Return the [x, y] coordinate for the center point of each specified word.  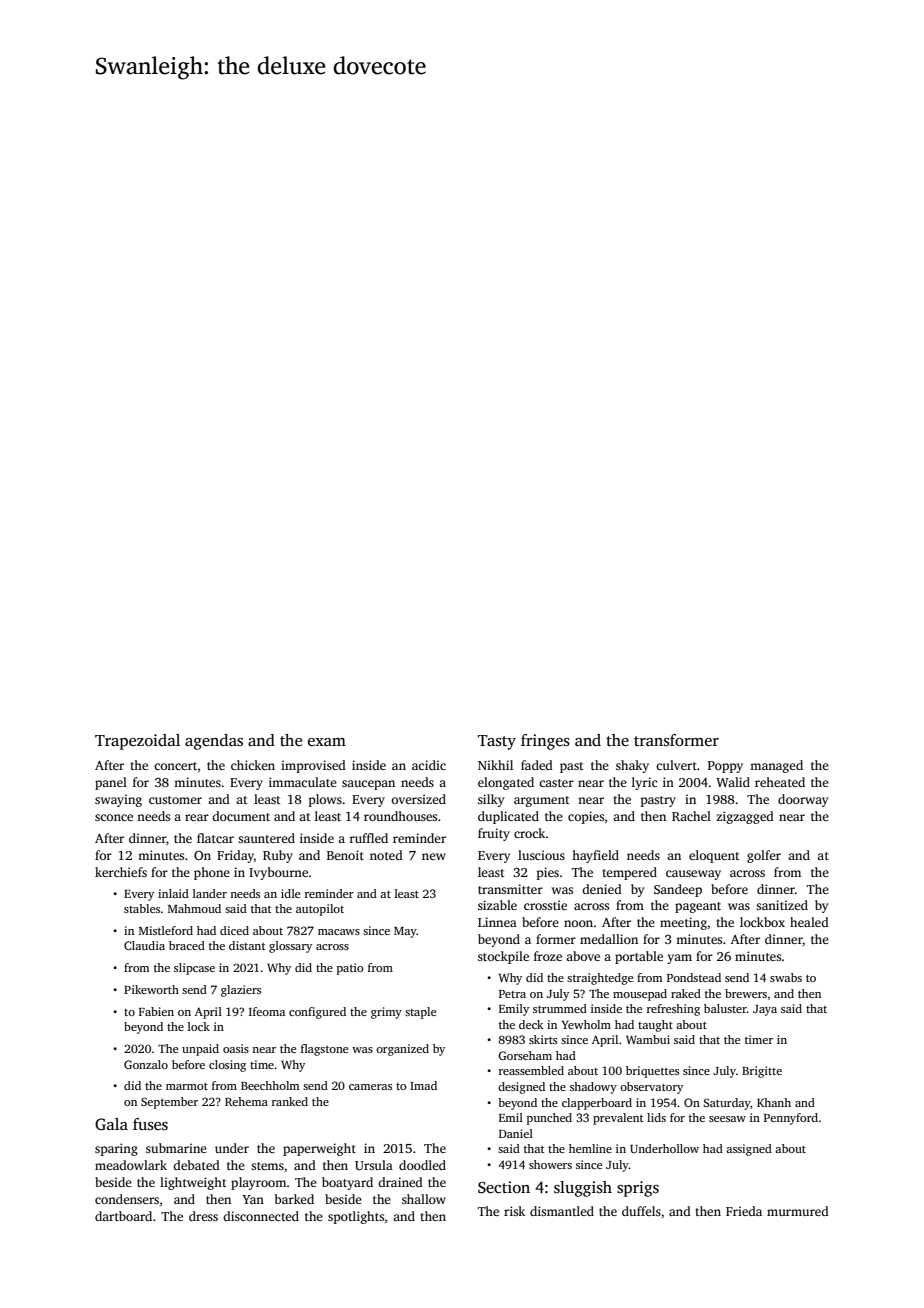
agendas [214, 742]
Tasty [497, 742]
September [169, 1103]
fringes [545, 742]
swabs [786, 977]
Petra [512, 994]
